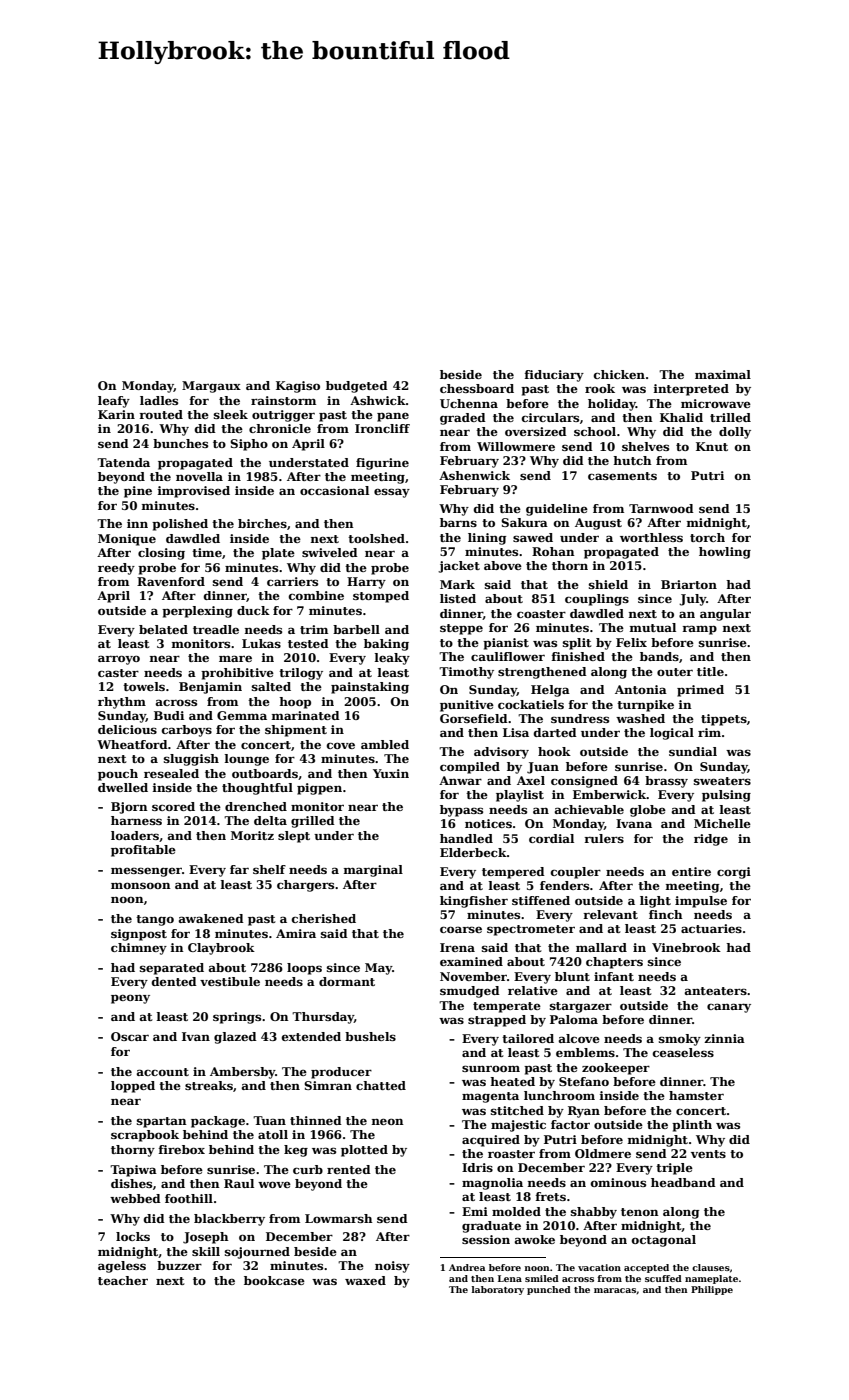 The height and width of the screenshot is (1400, 849). What do you see at coordinates (138, 492) in the screenshot?
I see `pine` at bounding box center [138, 492].
